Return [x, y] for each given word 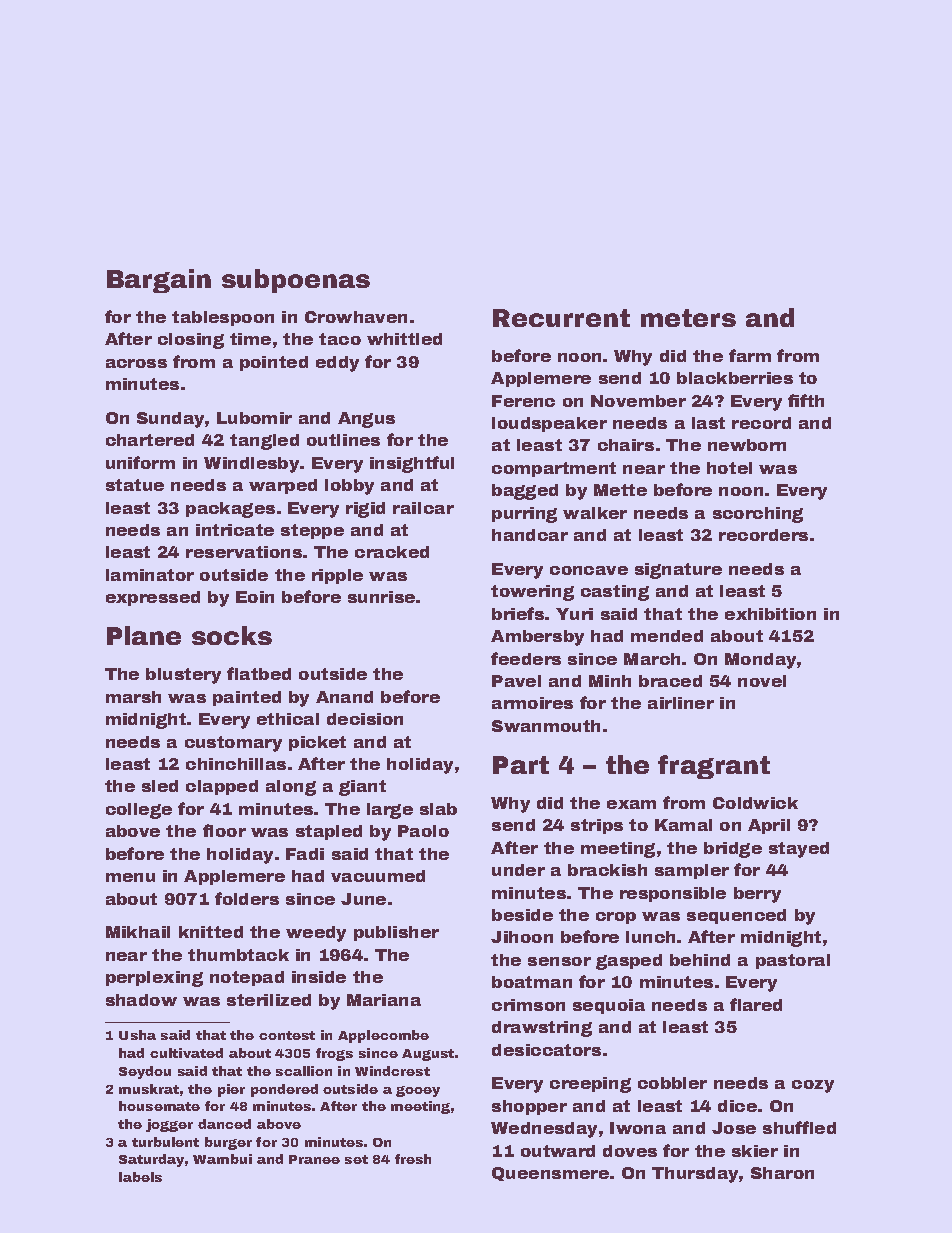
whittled [404, 339]
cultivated [186, 1053]
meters [688, 318]
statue [135, 485]
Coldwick [755, 803]
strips [597, 826]
